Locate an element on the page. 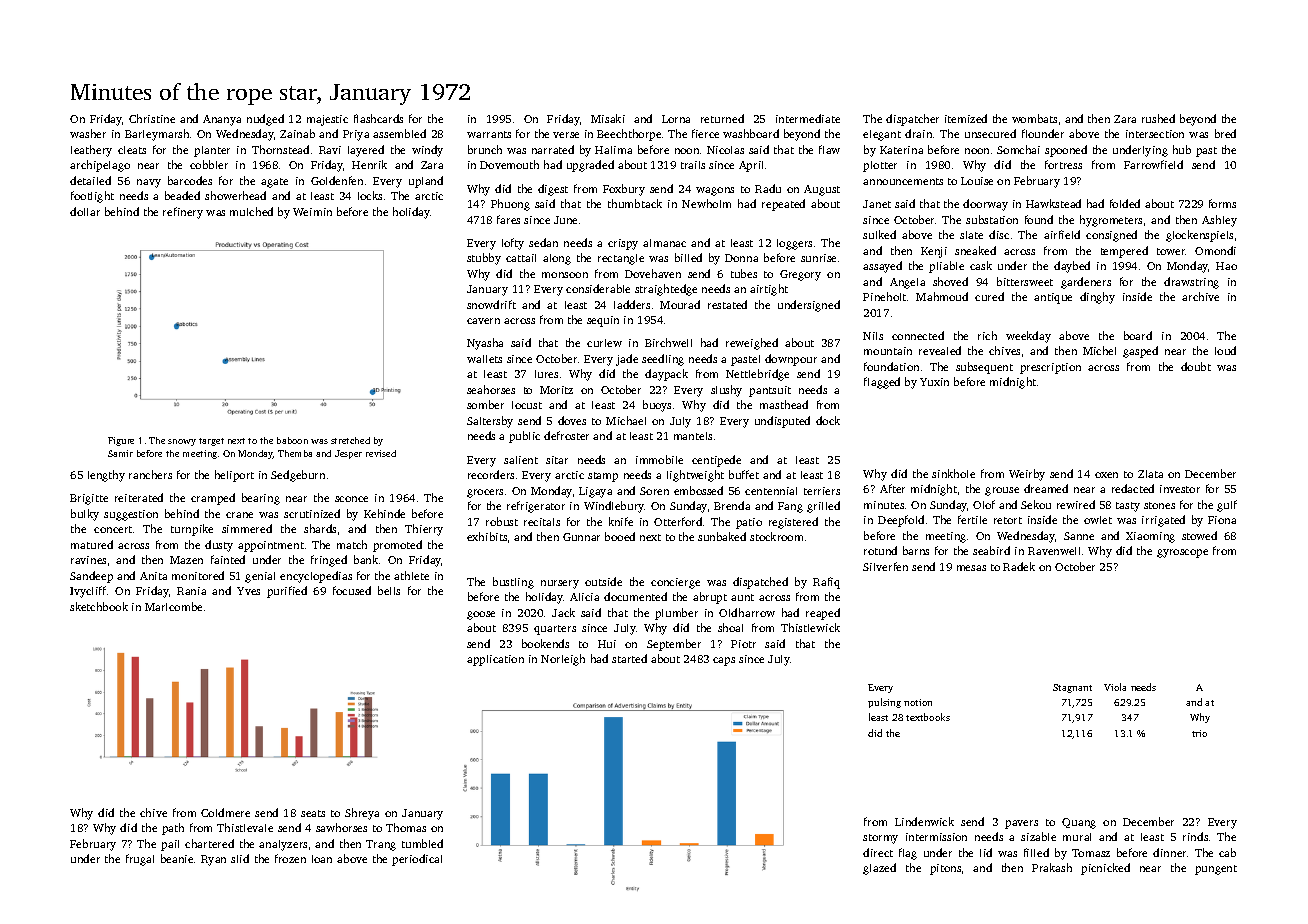 Image resolution: width=1308 pixels, height=924 pixels. bells is located at coordinates (389, 590).
